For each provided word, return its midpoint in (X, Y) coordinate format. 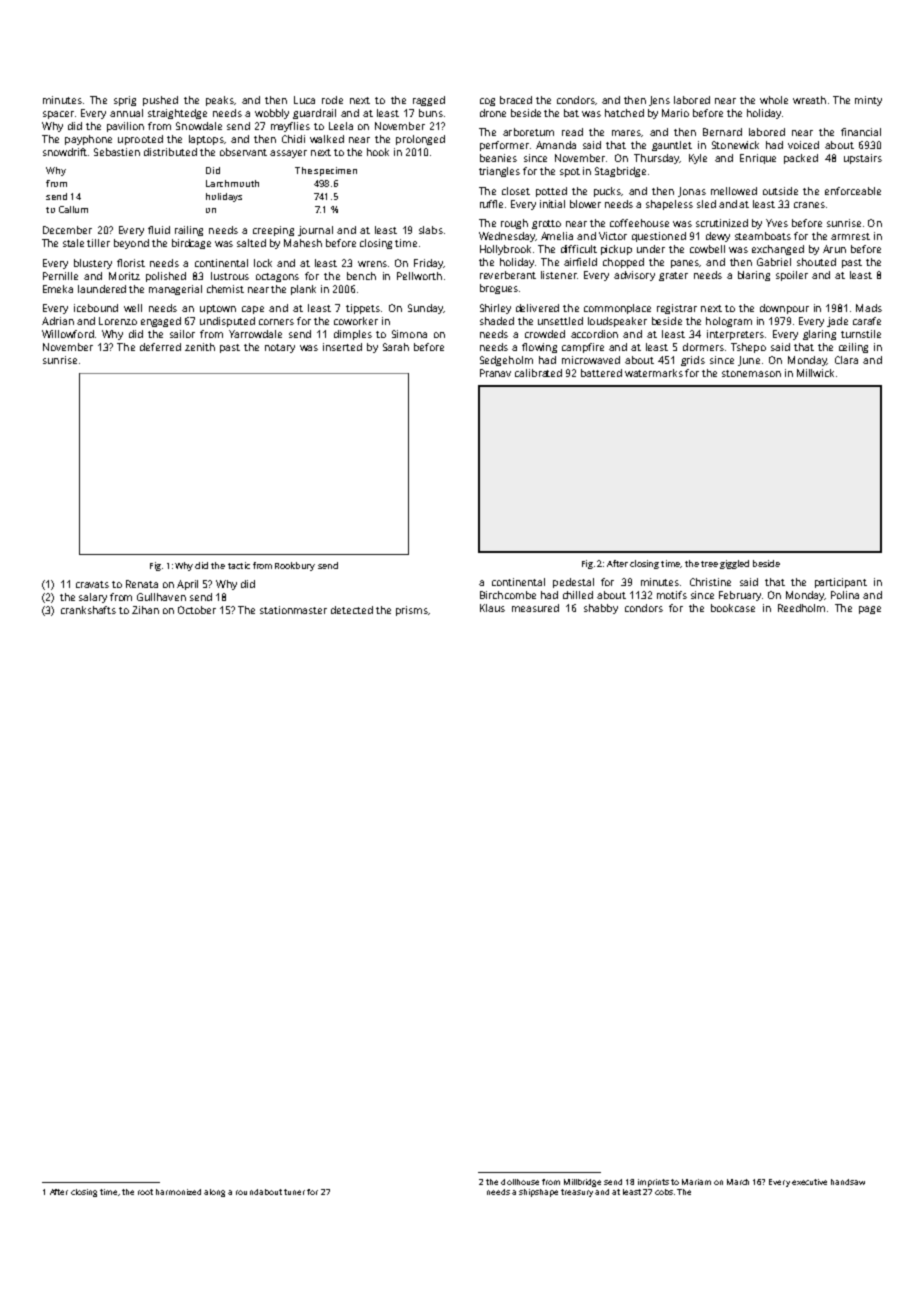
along (214, 1193)
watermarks (654, 373)
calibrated (538, 373)
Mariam (696, 1182)
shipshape (538, 1193)
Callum (73, 209)
